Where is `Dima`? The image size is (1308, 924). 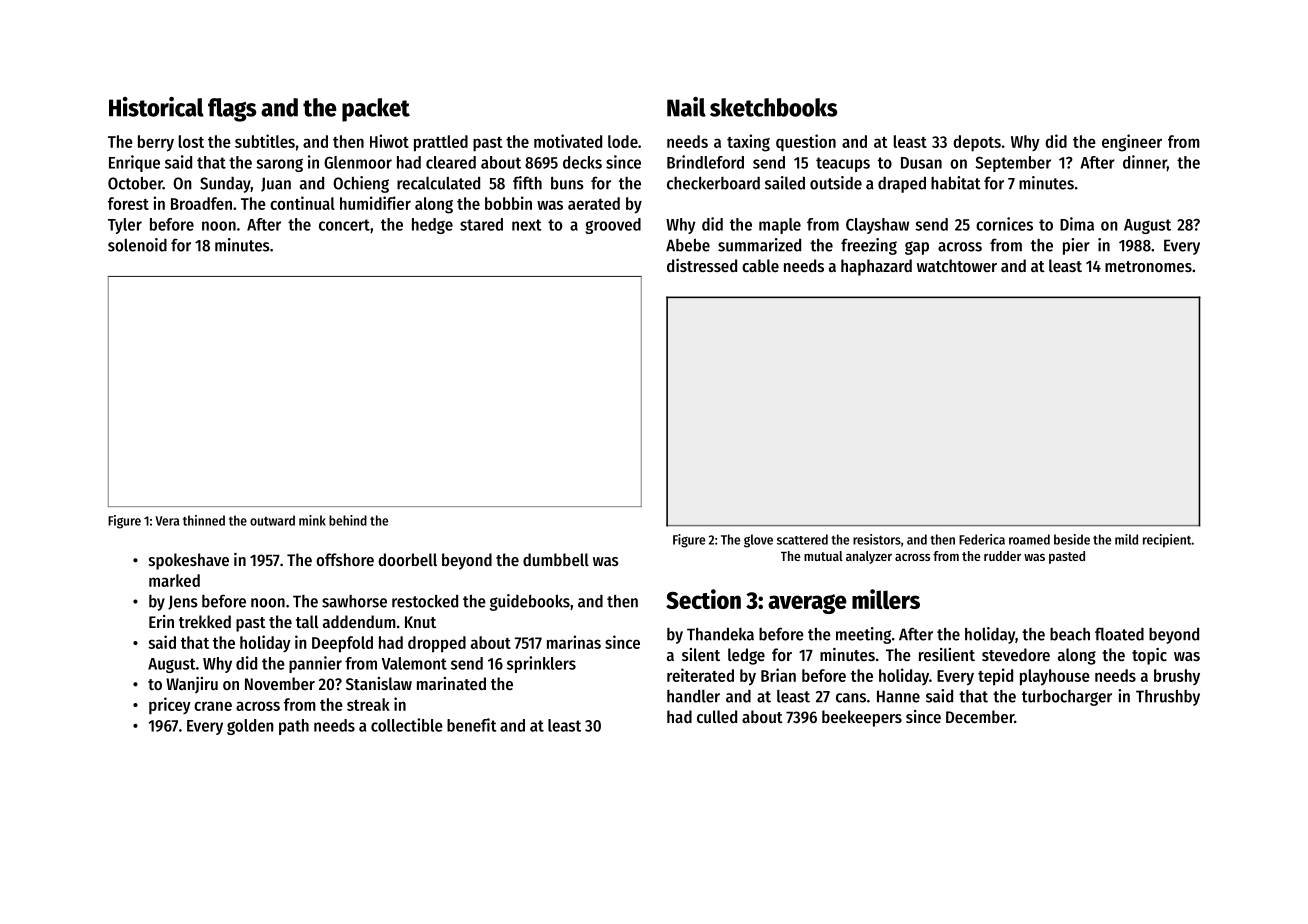
Dima is located at coordinates (1077, 224).
